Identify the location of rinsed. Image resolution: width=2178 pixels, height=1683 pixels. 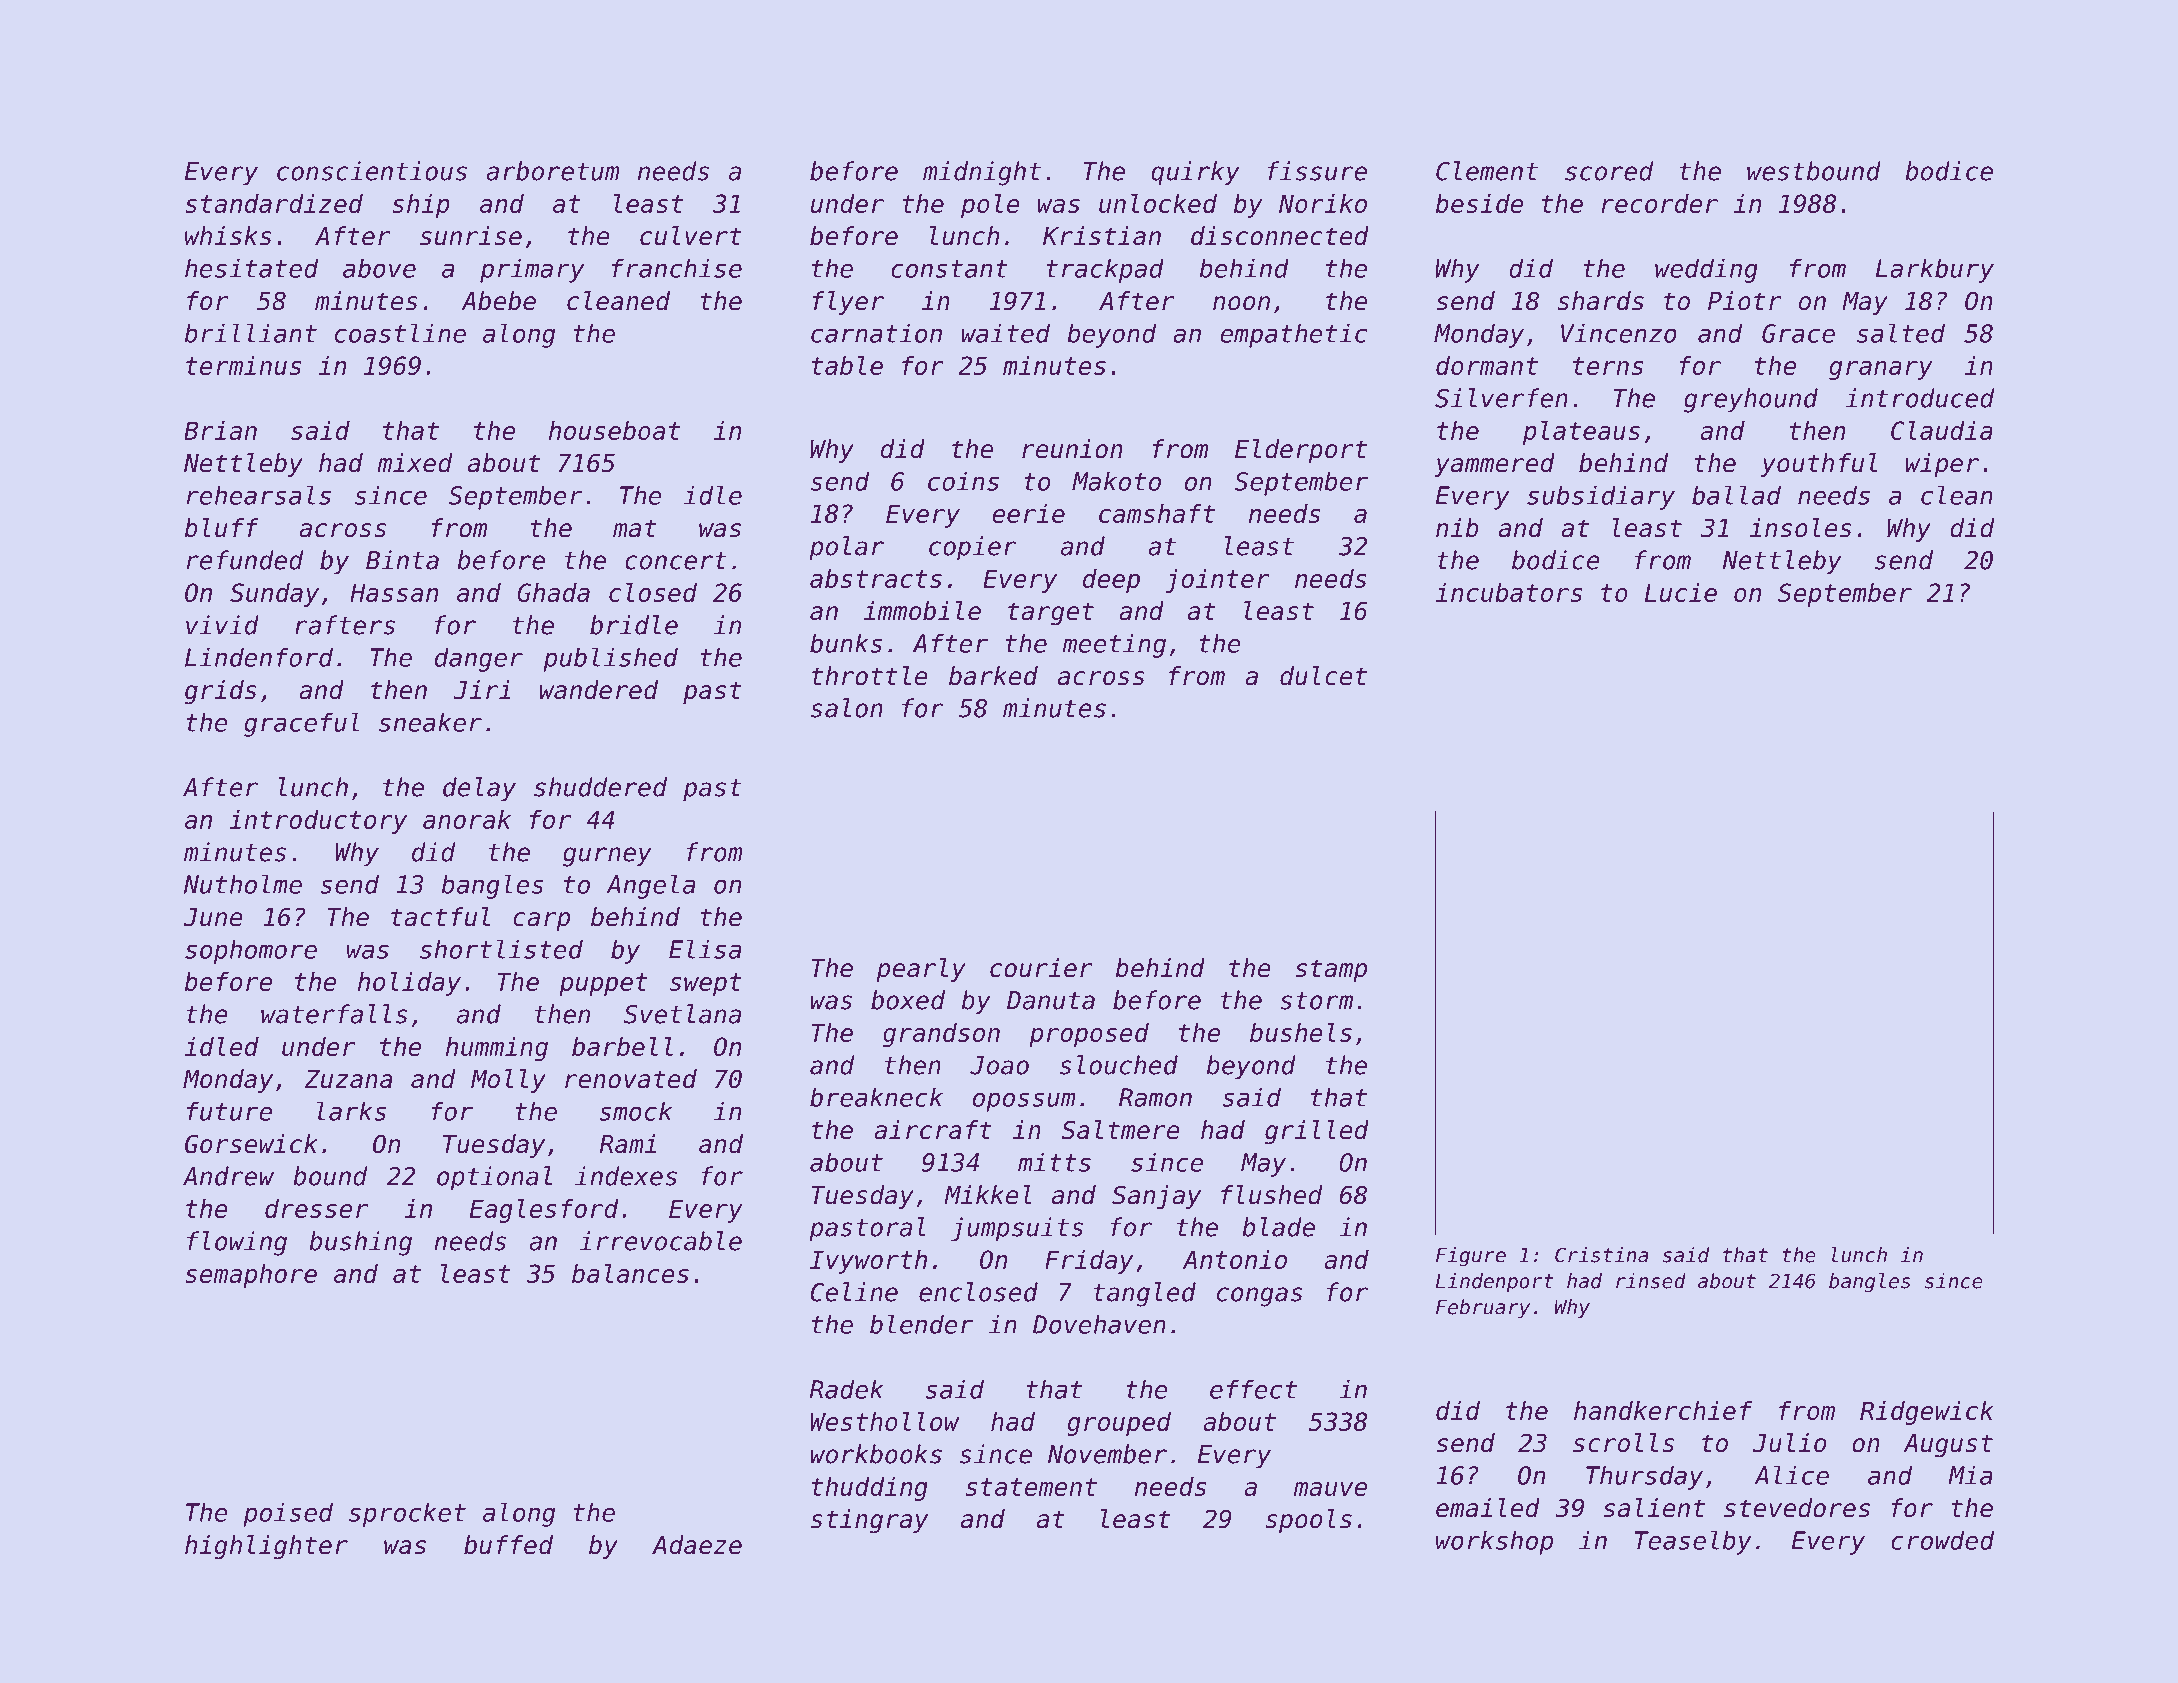
(1651, 1281).
